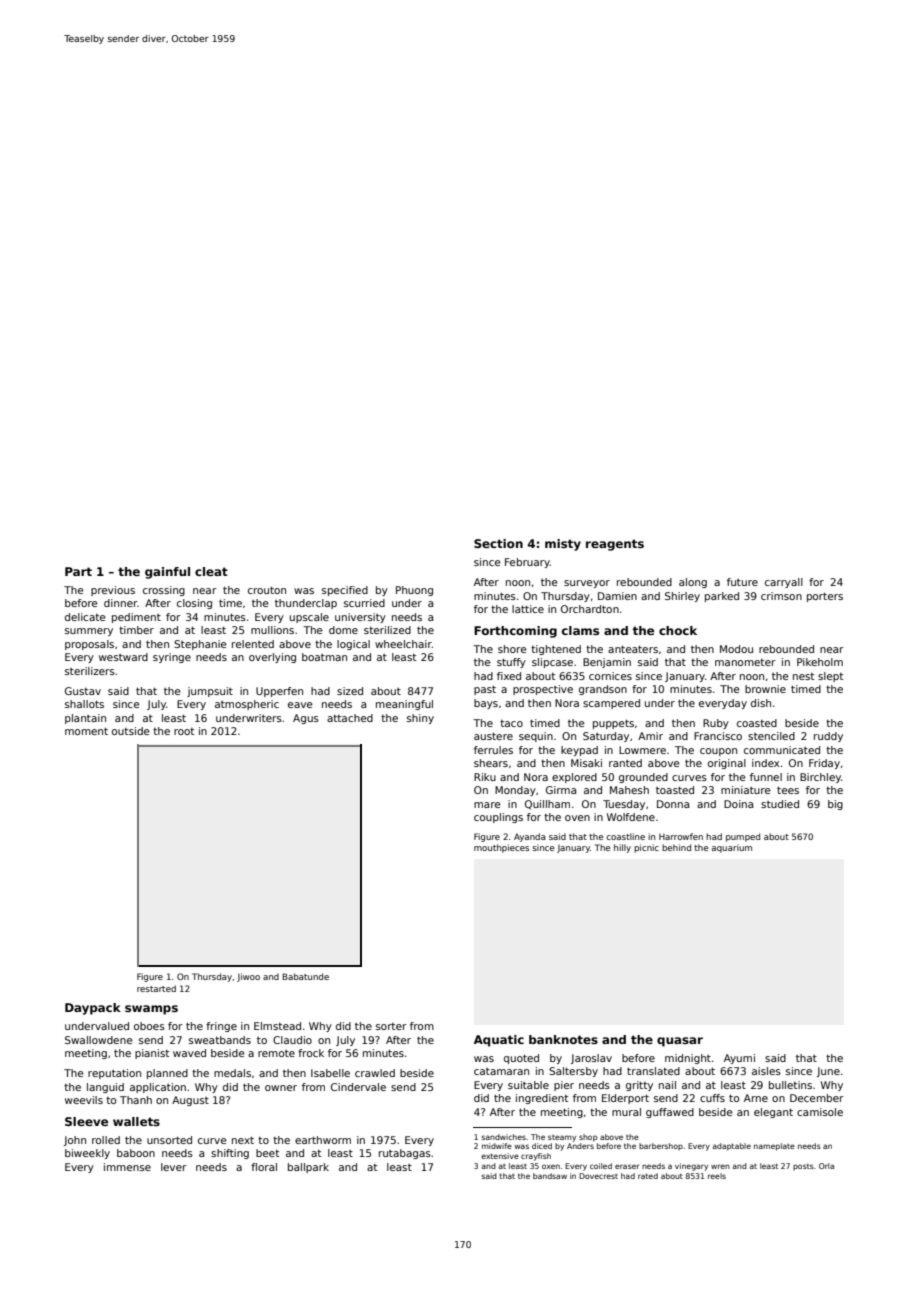 This image has height=1316, width=908. What do you see at coordinates (615, 545) in the image?
I see `reagents` at bounding box center [615, 545].
